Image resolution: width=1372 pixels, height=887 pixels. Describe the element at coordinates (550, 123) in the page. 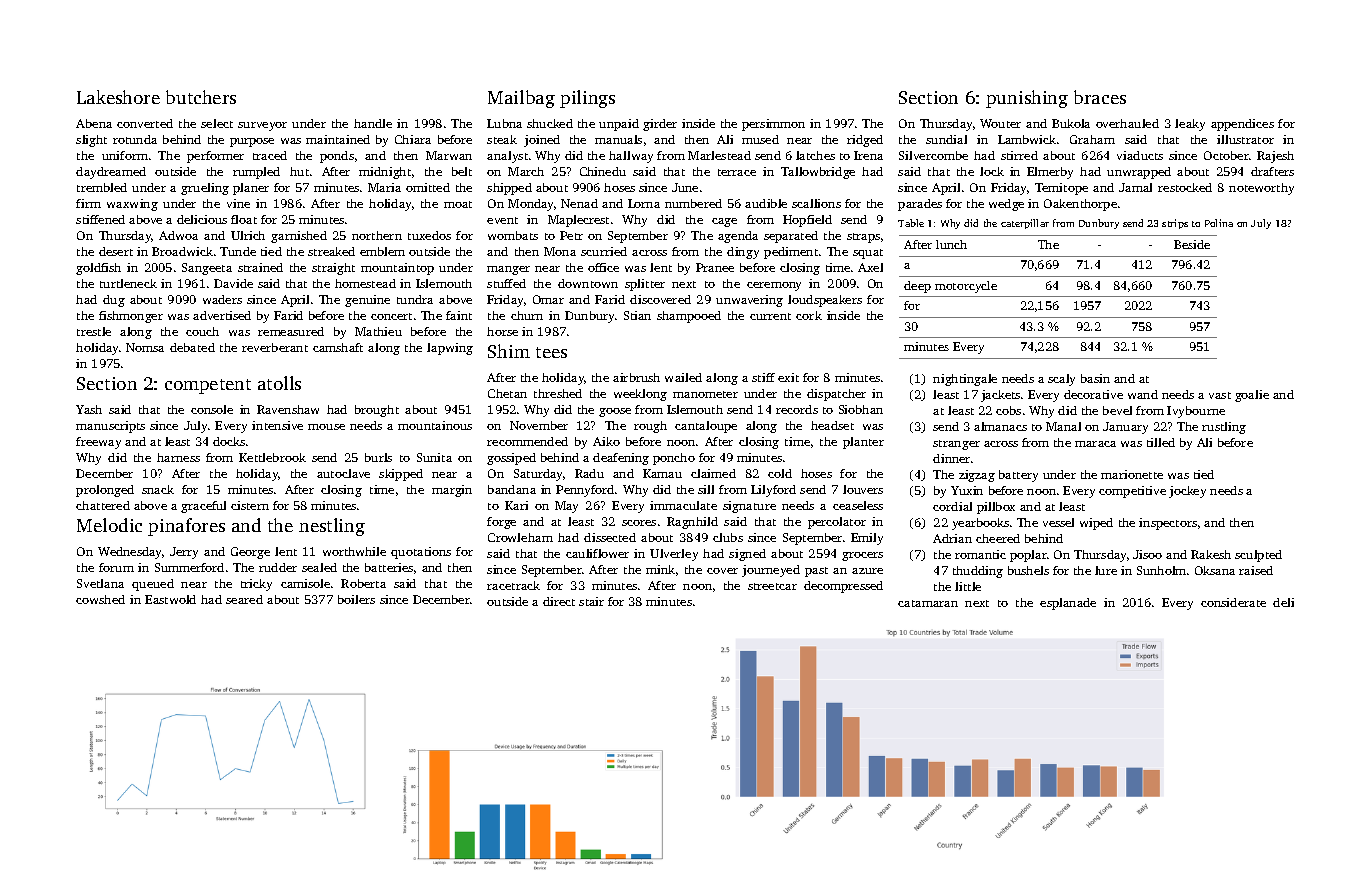

I see `shucked` at that location.
